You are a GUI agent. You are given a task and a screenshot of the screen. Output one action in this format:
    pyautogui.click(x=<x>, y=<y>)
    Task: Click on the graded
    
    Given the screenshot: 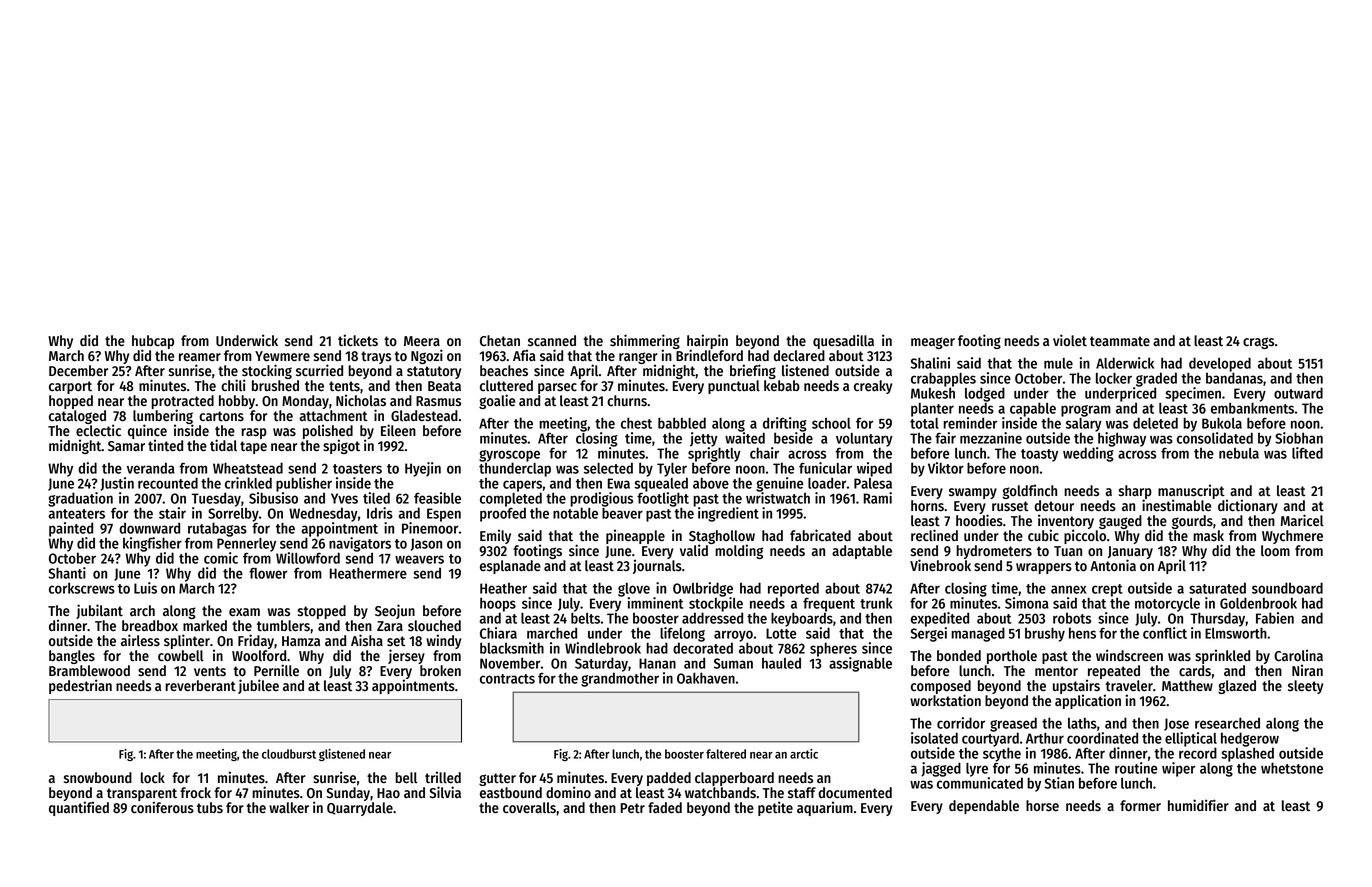 What is the action you would take?
    pyautogui.click(x=1156, y=379)
